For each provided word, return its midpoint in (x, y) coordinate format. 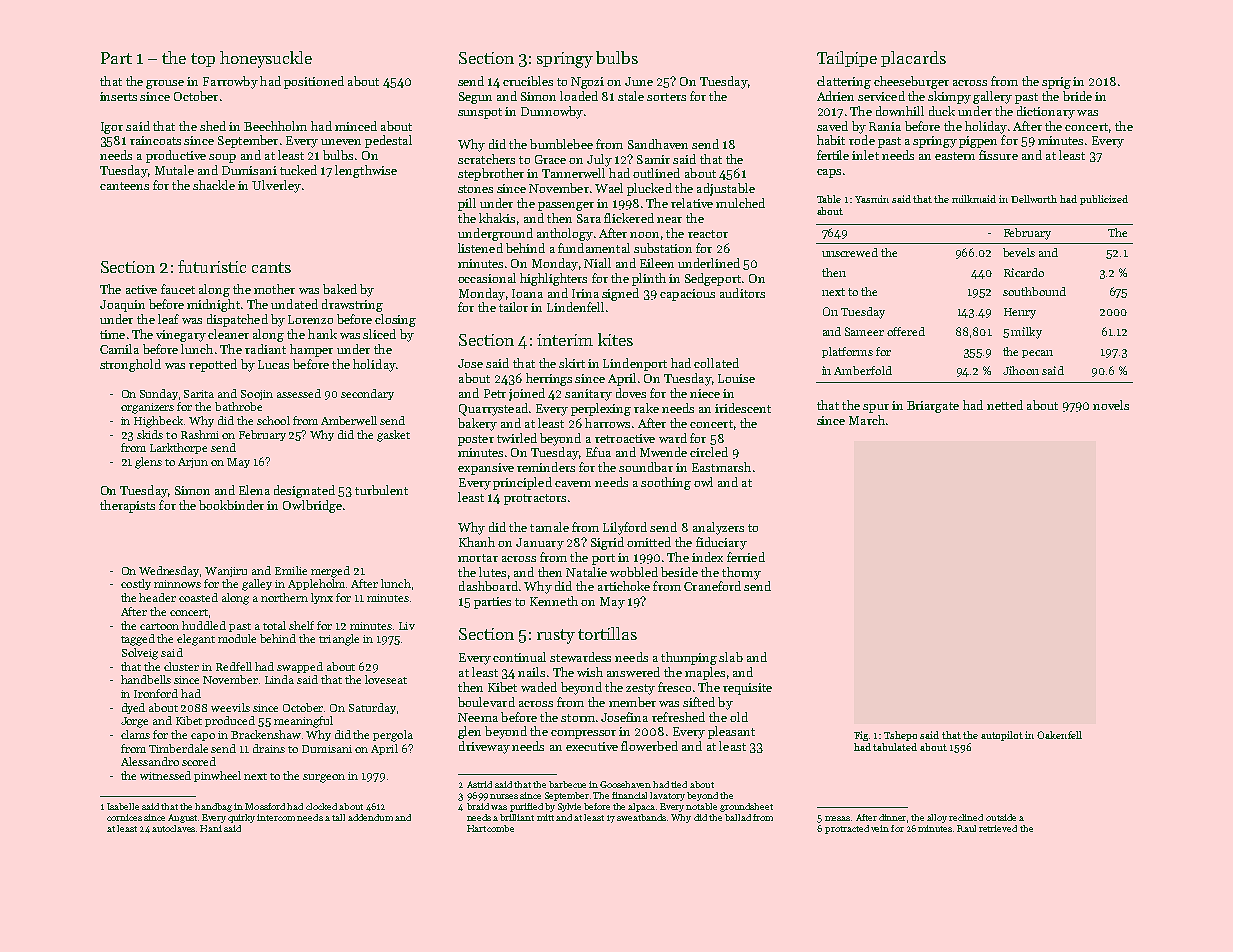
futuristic (212, 266)
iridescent (743, 408)
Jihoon (1021, 370)
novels (1111, 405)
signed (620, 294)
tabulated (895, 747)
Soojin (257, 395)
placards (913, 59)
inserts (118, 96)
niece (705, 393)
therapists (127, 506)
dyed (133, 708)
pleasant (731, 732)
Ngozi (587, 83)
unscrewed (850, 252)
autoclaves (173, 828)
